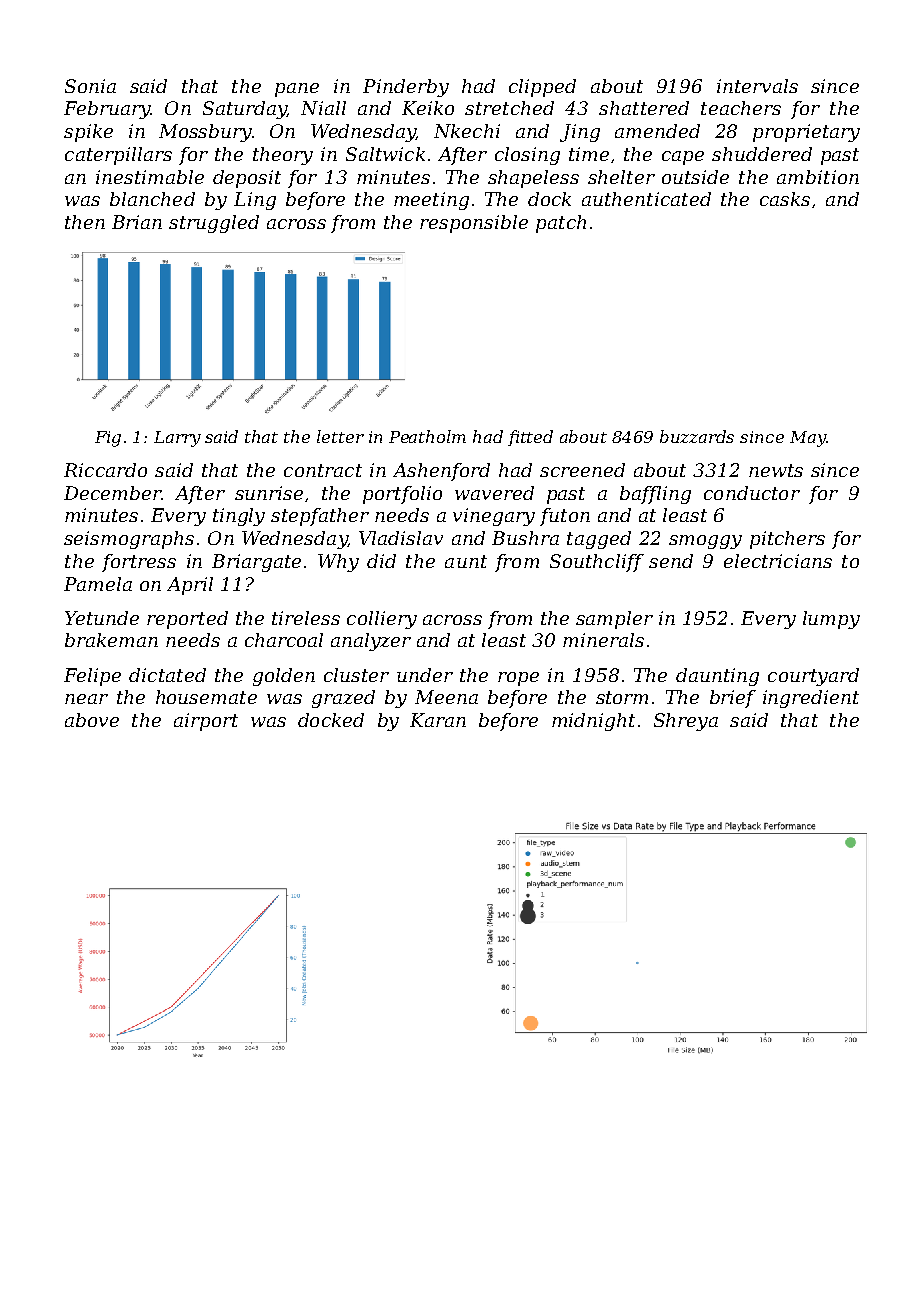  I want to click on portfolio, so click(402, 495).
